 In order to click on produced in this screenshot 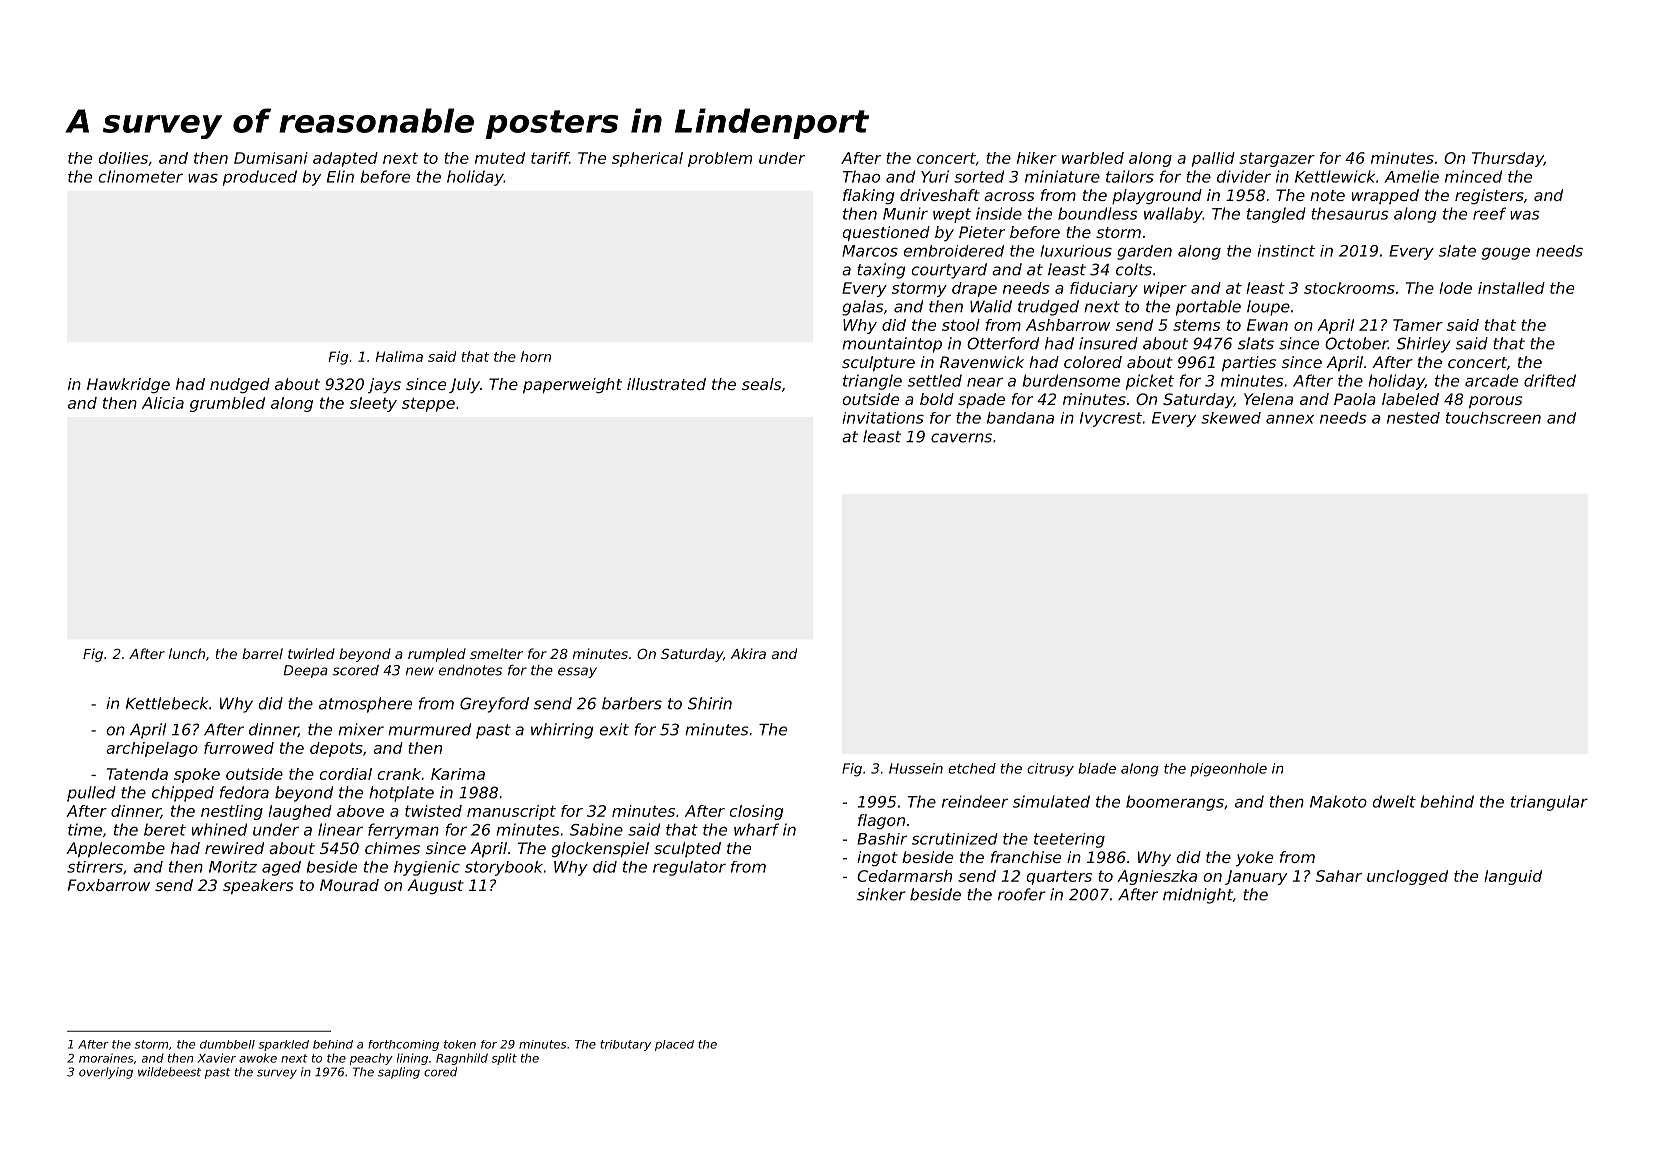, I will do `click(260, 178)`.
